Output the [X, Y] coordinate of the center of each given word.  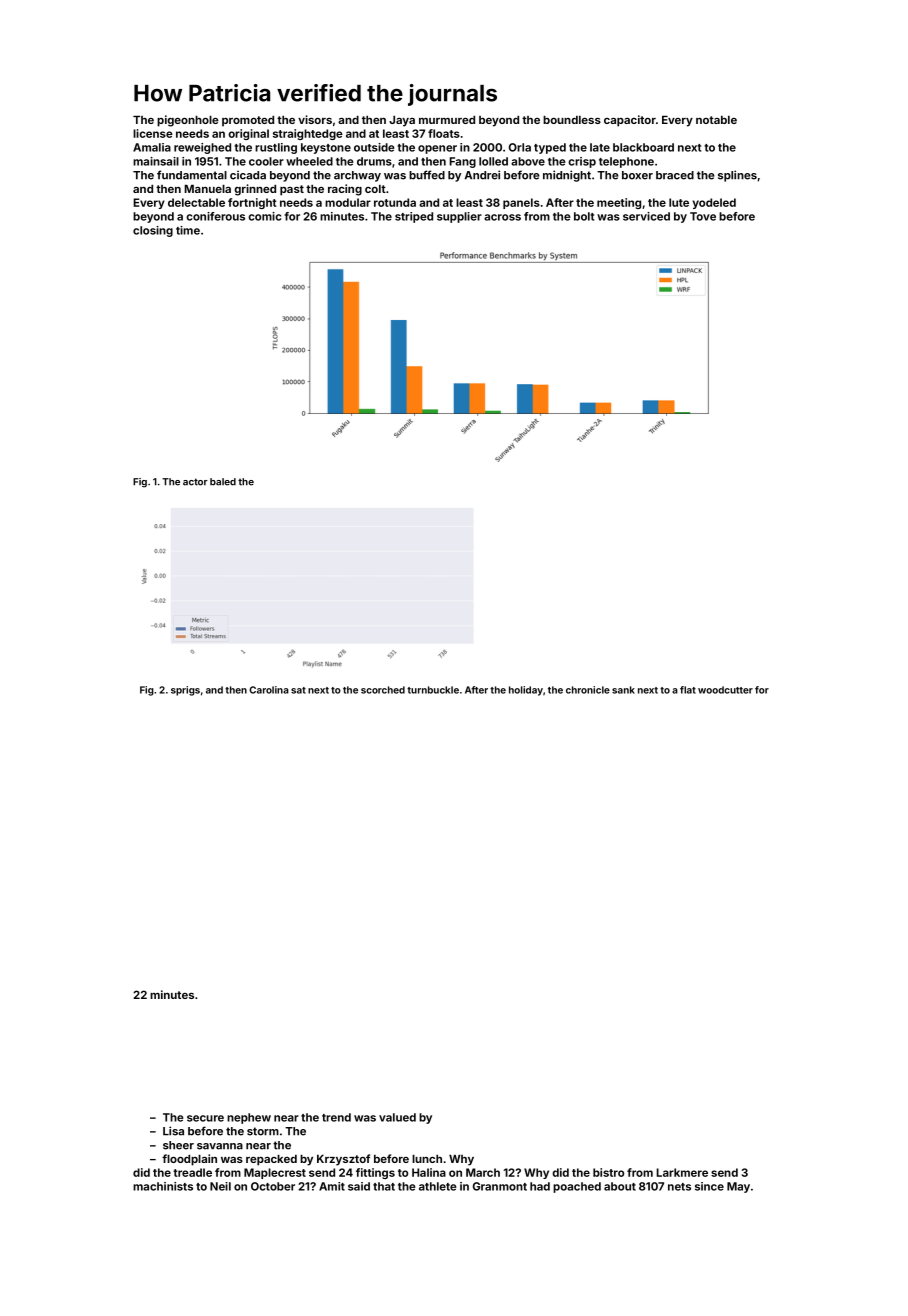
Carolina [269, 690]
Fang [462, 162]
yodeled [714, 203]
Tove [703, 216]
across [502, 217]
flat [688, 690]
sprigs [185, 691]
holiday [526, 691]
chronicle [588, 690]
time [188, 230]
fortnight [252, 203]
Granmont [500, 1186]
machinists [163, 1186]
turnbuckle [433, 690]
